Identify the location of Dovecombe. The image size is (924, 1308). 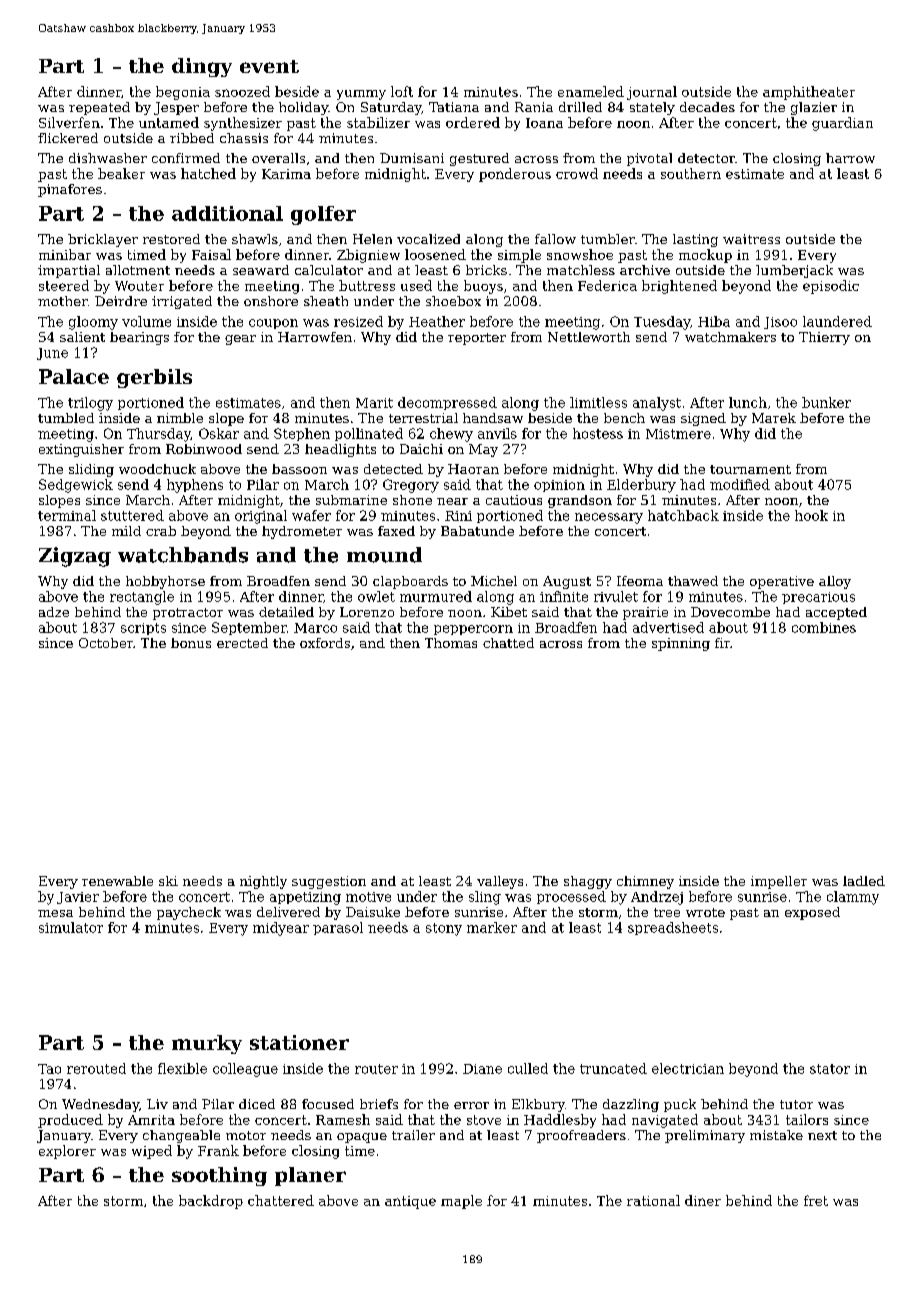
(730, 612).
